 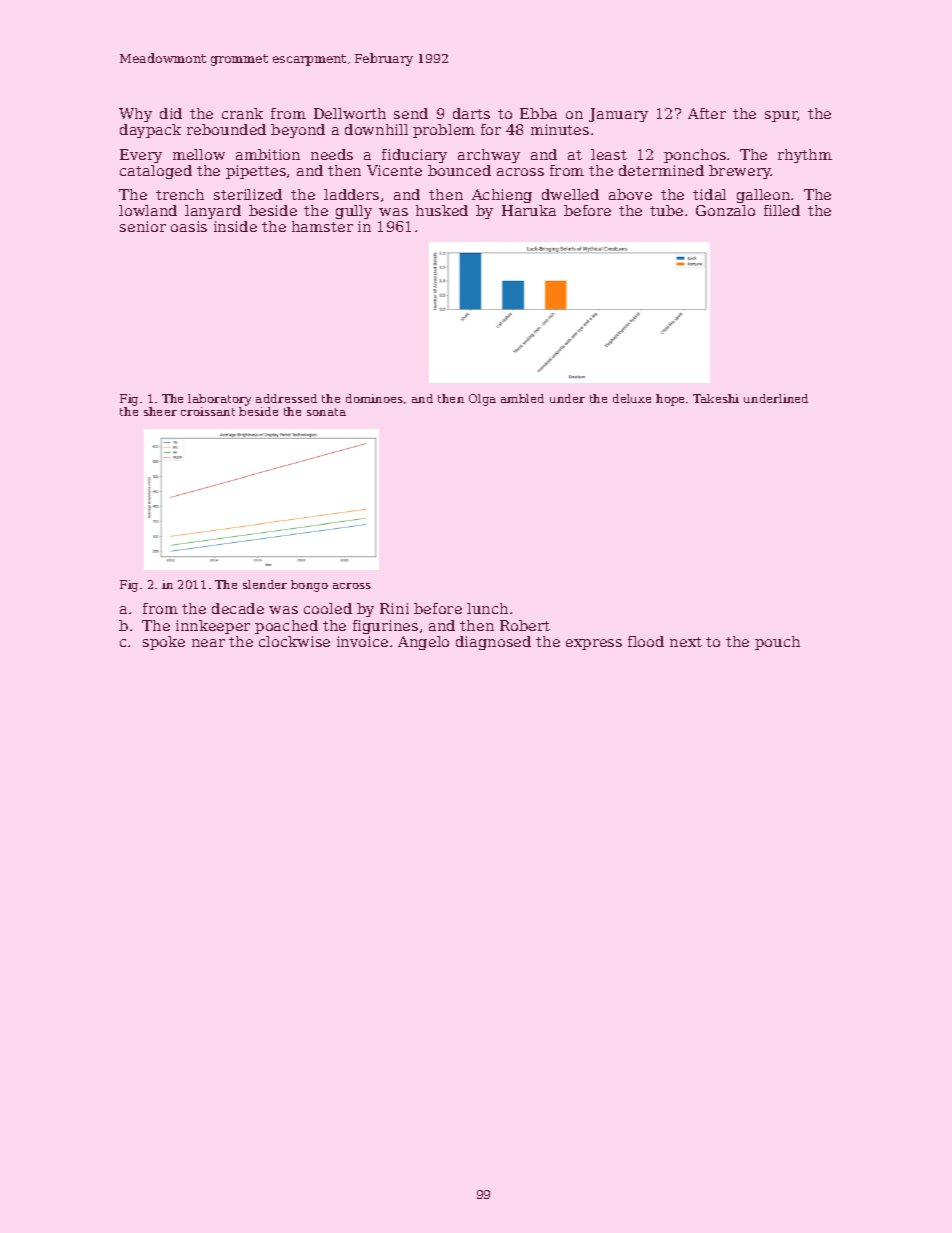 I want to click on inside, so click(x=235, y=226).
